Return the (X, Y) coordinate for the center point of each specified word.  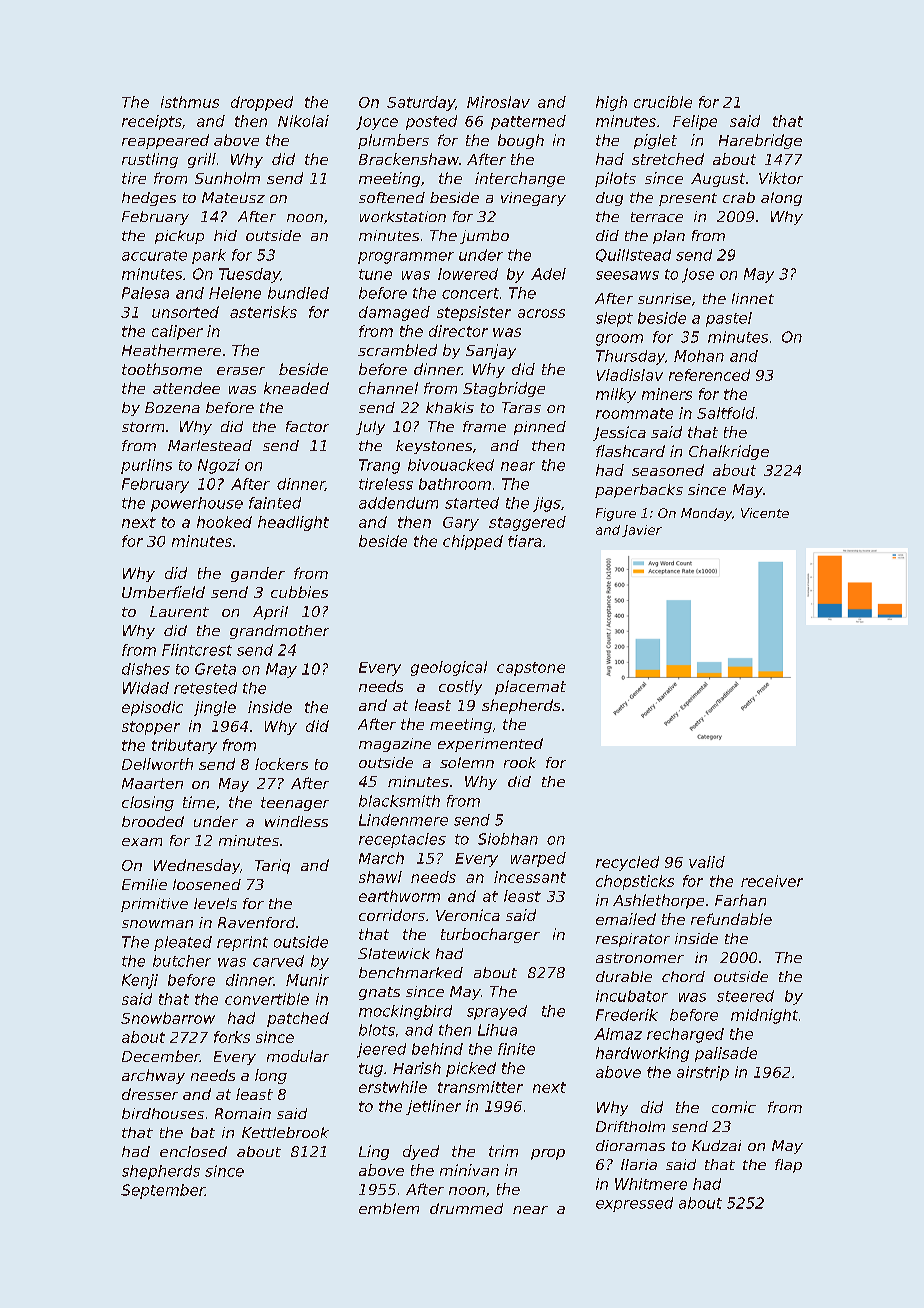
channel (388, 388)
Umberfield (163, 592)
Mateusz (233, 197)
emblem (389, 1208)
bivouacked (451, 465)
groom (619, 340)
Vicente (765, 513)
